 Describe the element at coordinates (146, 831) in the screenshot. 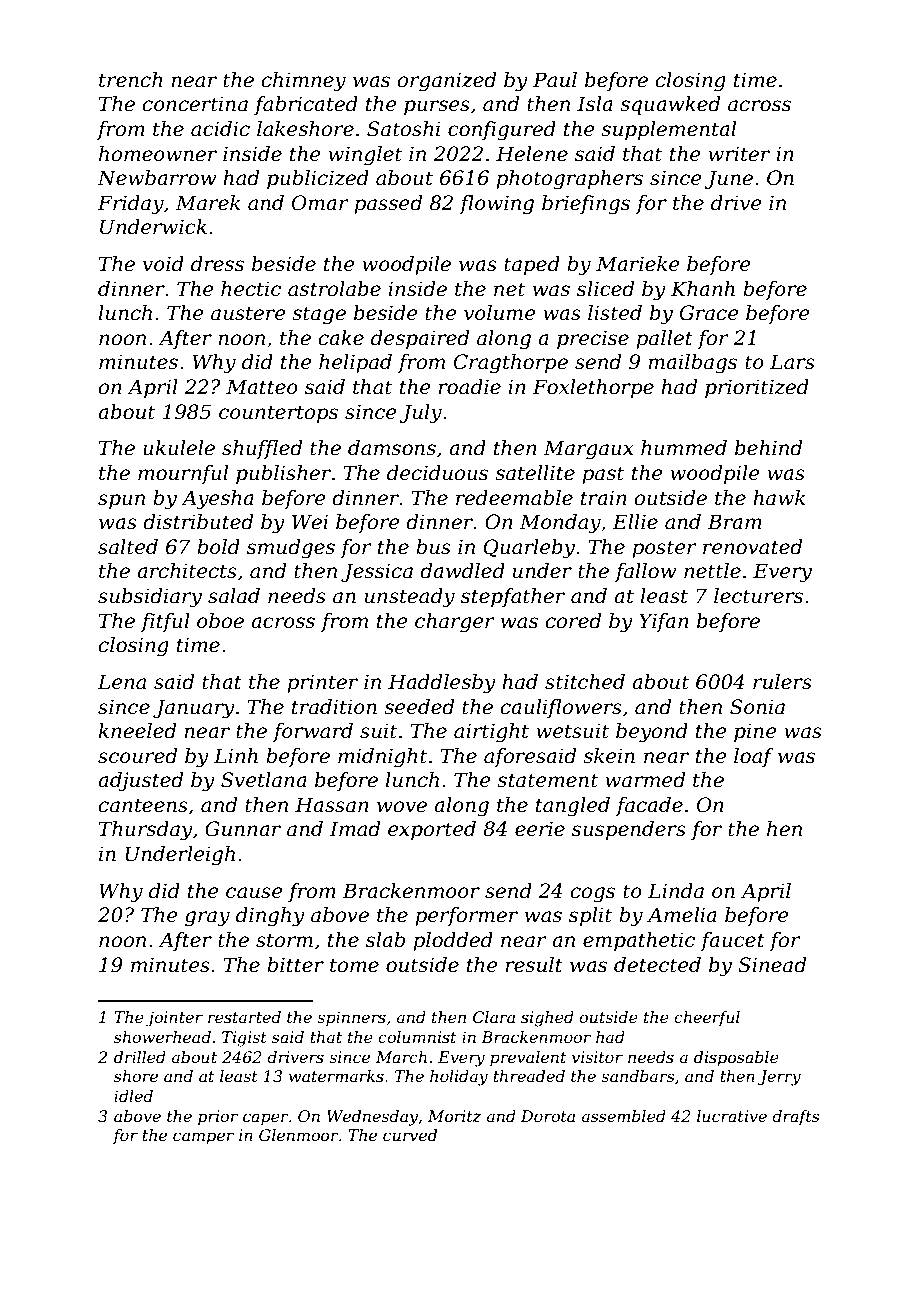

I see `Thursday` at that location.
